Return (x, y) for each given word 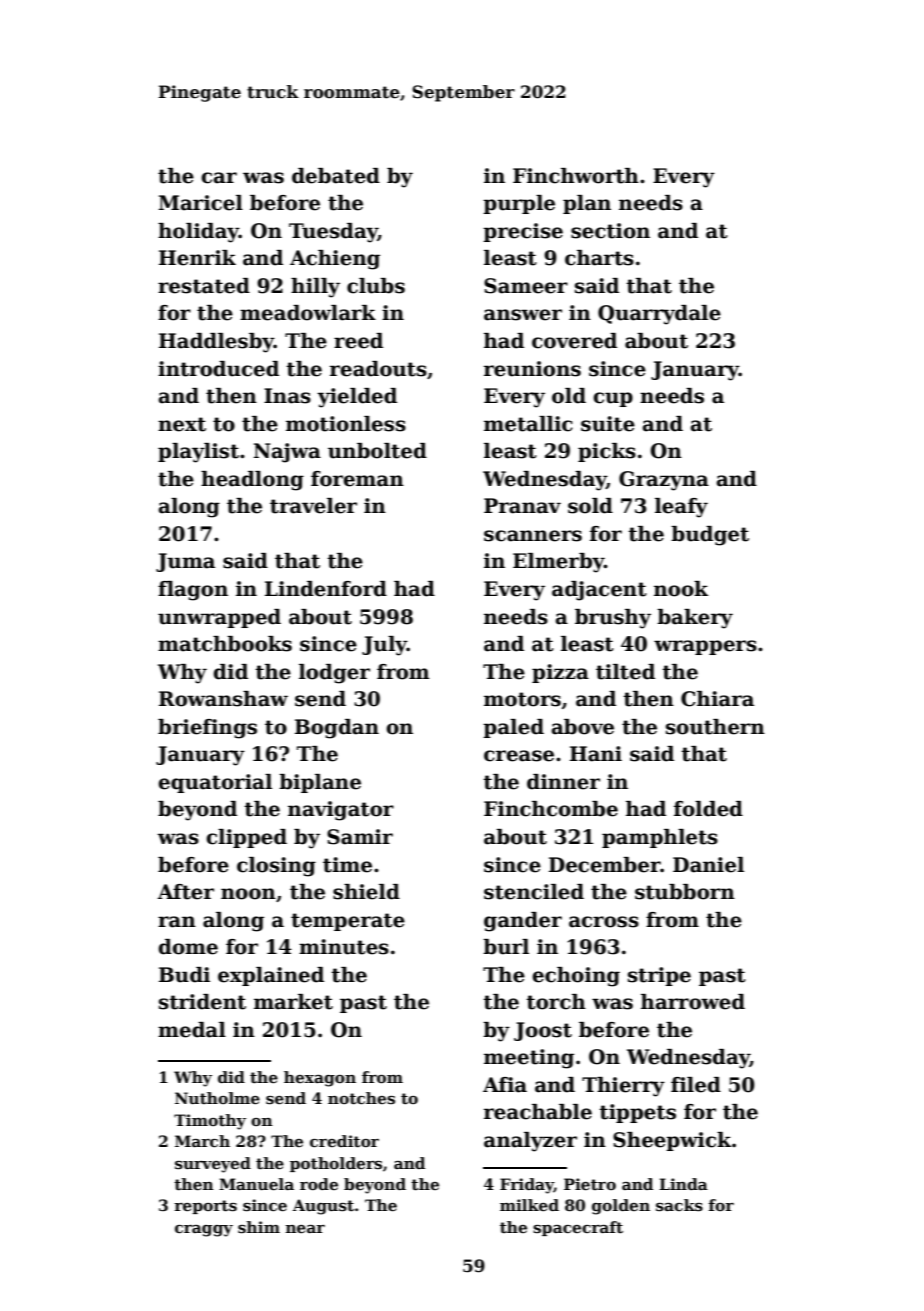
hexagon (320, 1079)
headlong (252, 481)
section (610, 231)
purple (519, 204)
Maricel (200, 203)
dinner (563, 782)
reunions (532, 369)
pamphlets (660, 838)
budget (710, 536)
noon (248, 894)
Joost (543, 1031)
